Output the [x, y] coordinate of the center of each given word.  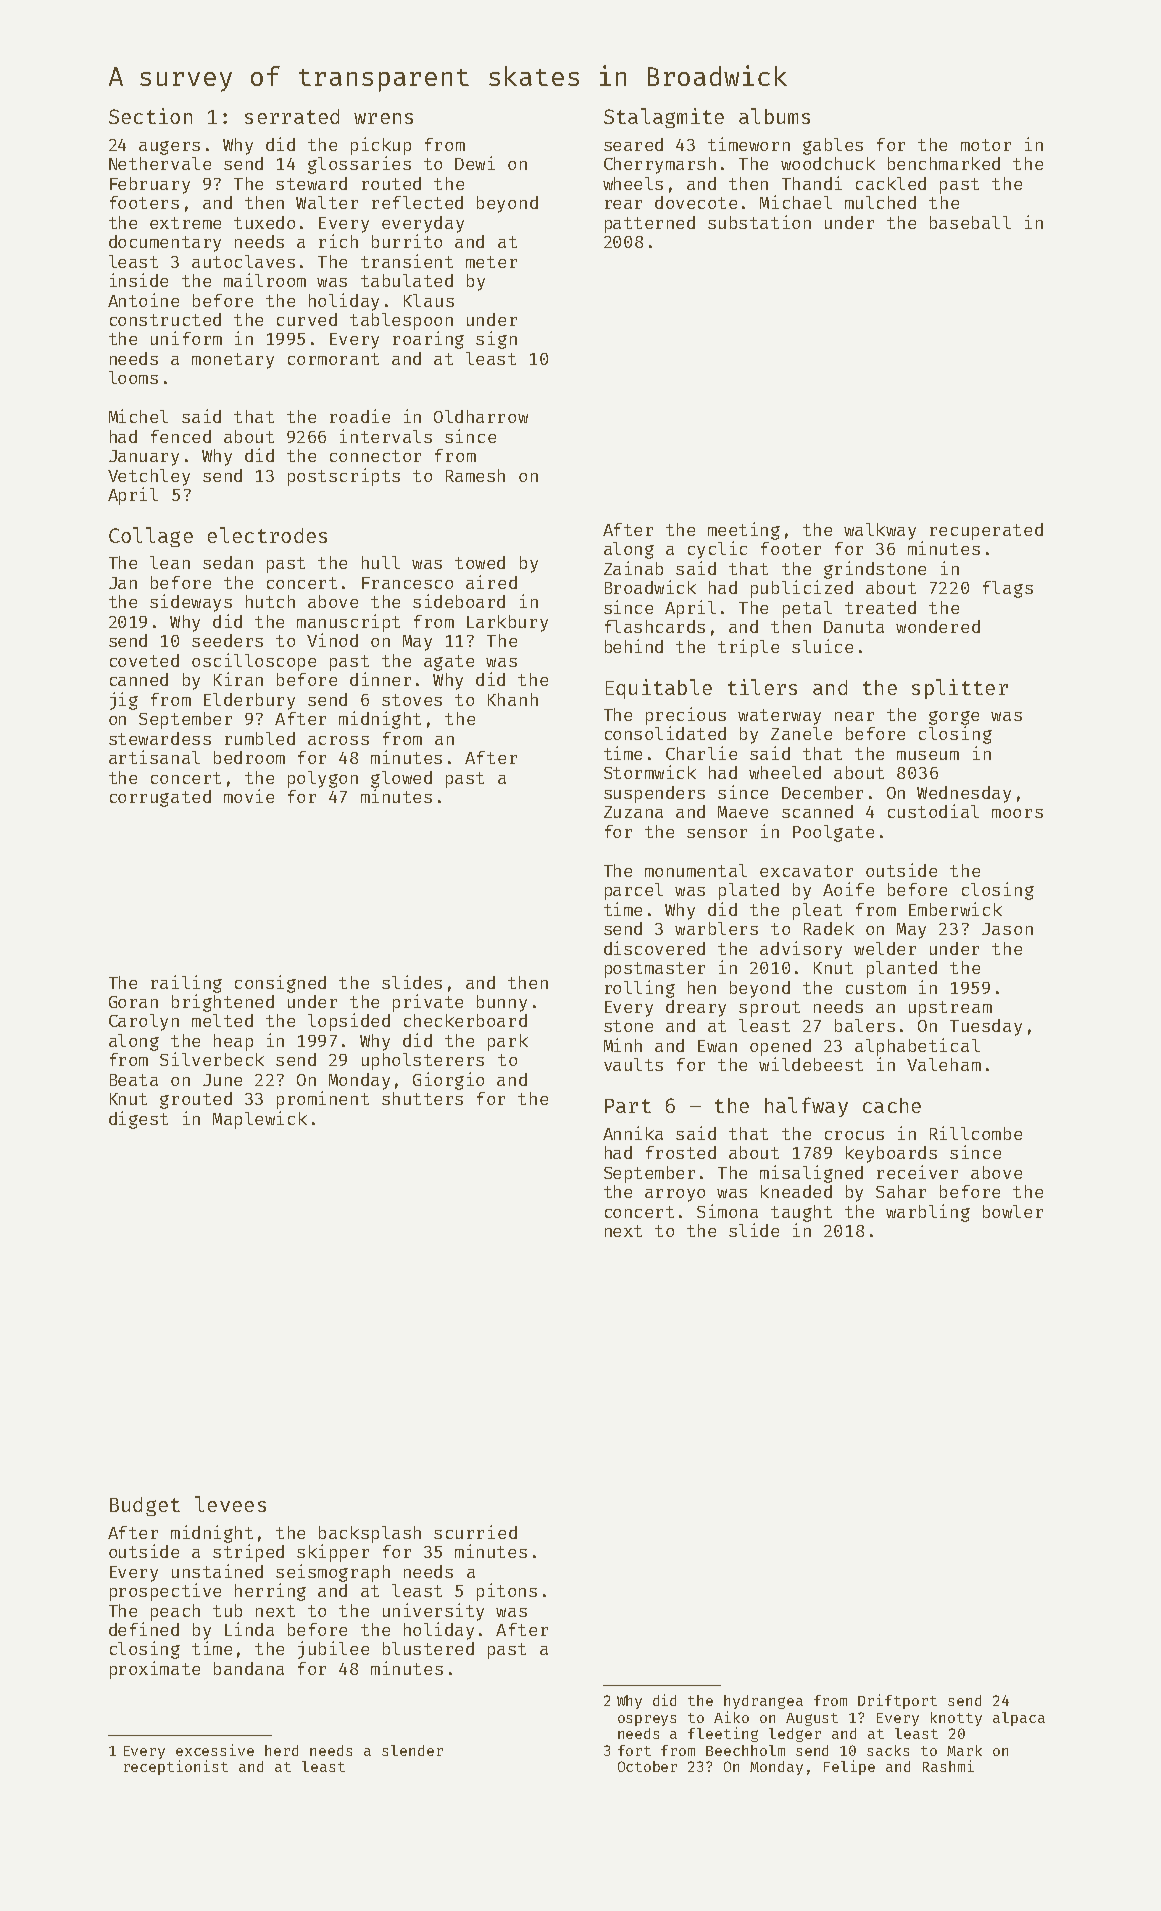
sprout [769, 1009]
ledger [795, 1735]
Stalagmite [664, 118]
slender [412, 1750]
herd [281, 1750]
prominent [323, 1100]
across [338, 740]
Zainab [633, 568]
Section [150, 116]
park [508, 1042]
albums [774, 116]
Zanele [801, 733]
